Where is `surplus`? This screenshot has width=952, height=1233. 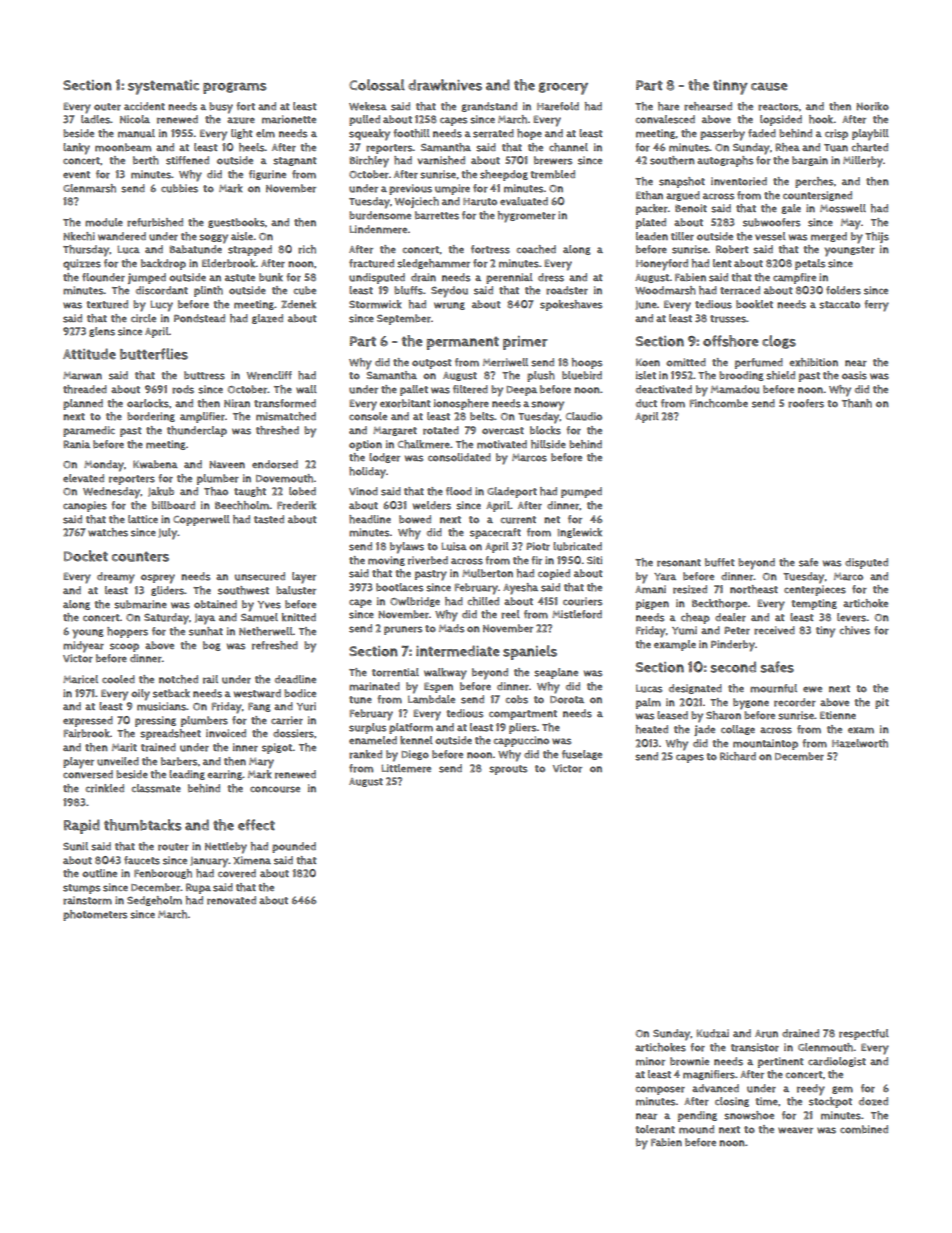 surplus is located at coordinates (368, 728).
